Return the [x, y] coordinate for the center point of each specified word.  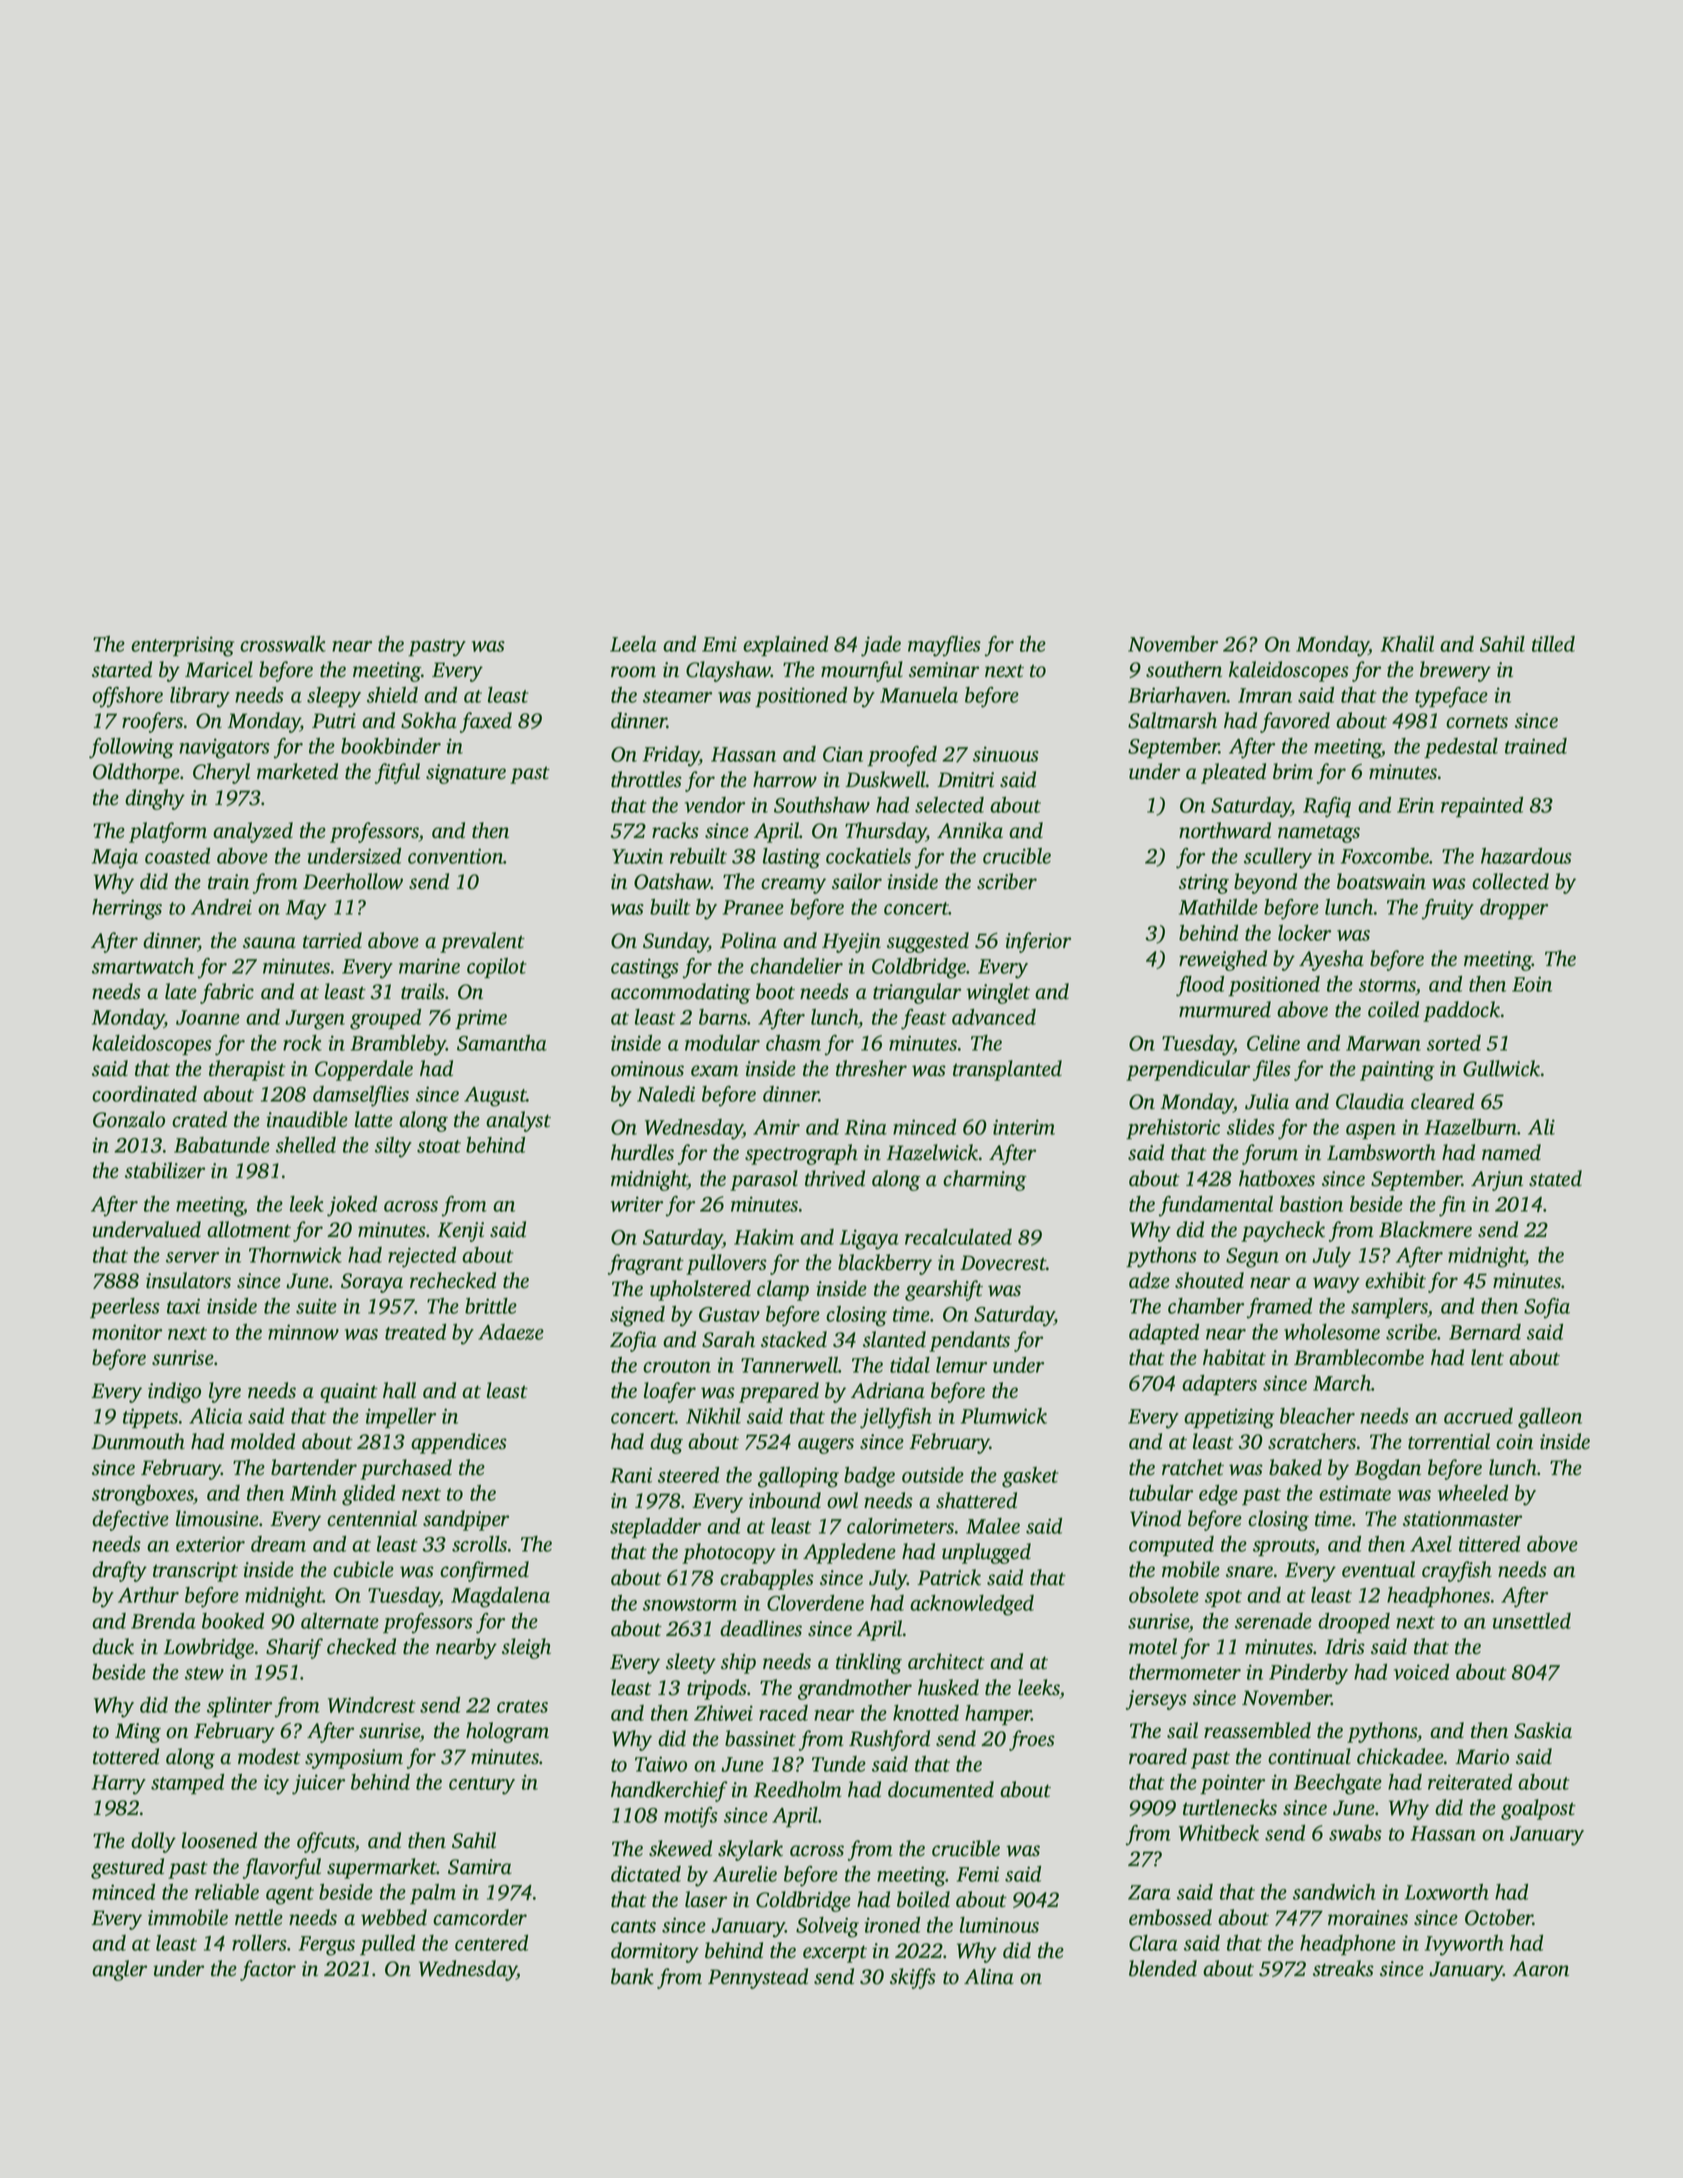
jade [881, 646]
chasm [793, 1043]
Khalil [1407, 644]
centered [491, 1943]
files [1272, 1070]
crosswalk [283, 644]
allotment [249, 1229]
